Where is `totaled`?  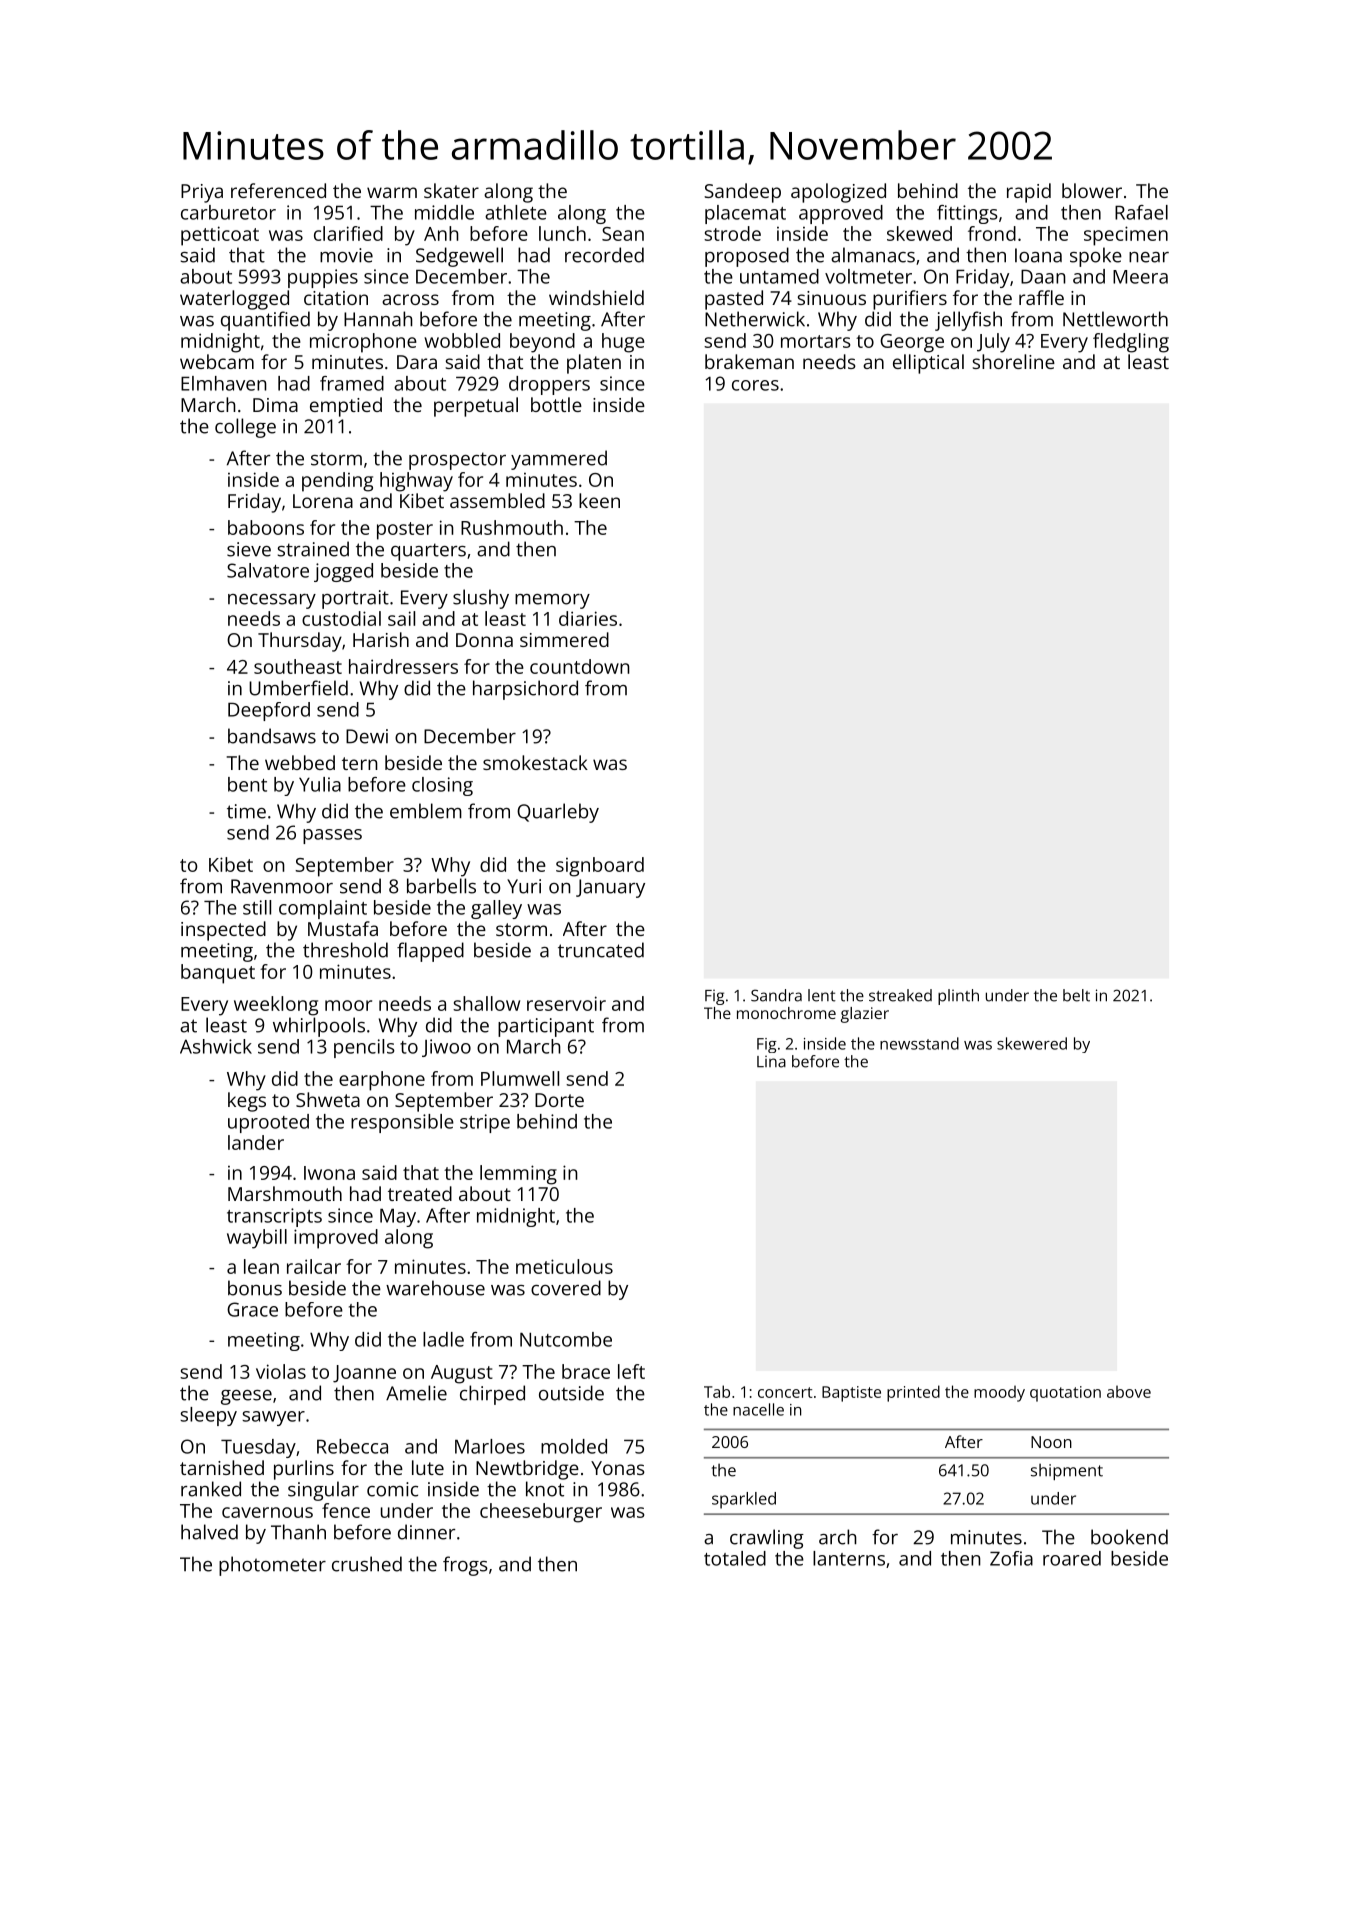
totaled is located at coordinates (735, 1558).
